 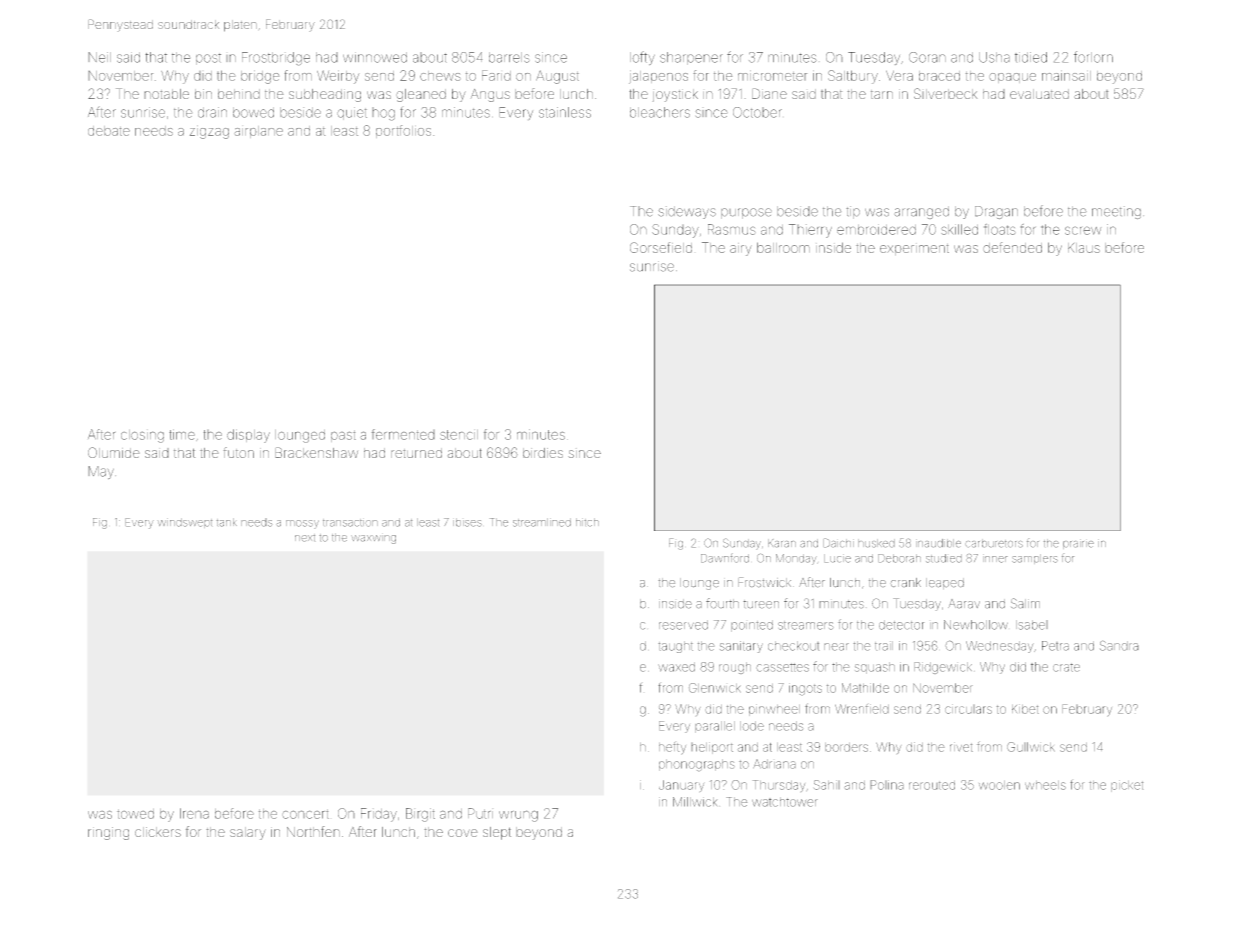 What do you see at coordinates (995, 558) in the document?
I see `inner` at bounding box center [995, 558].
